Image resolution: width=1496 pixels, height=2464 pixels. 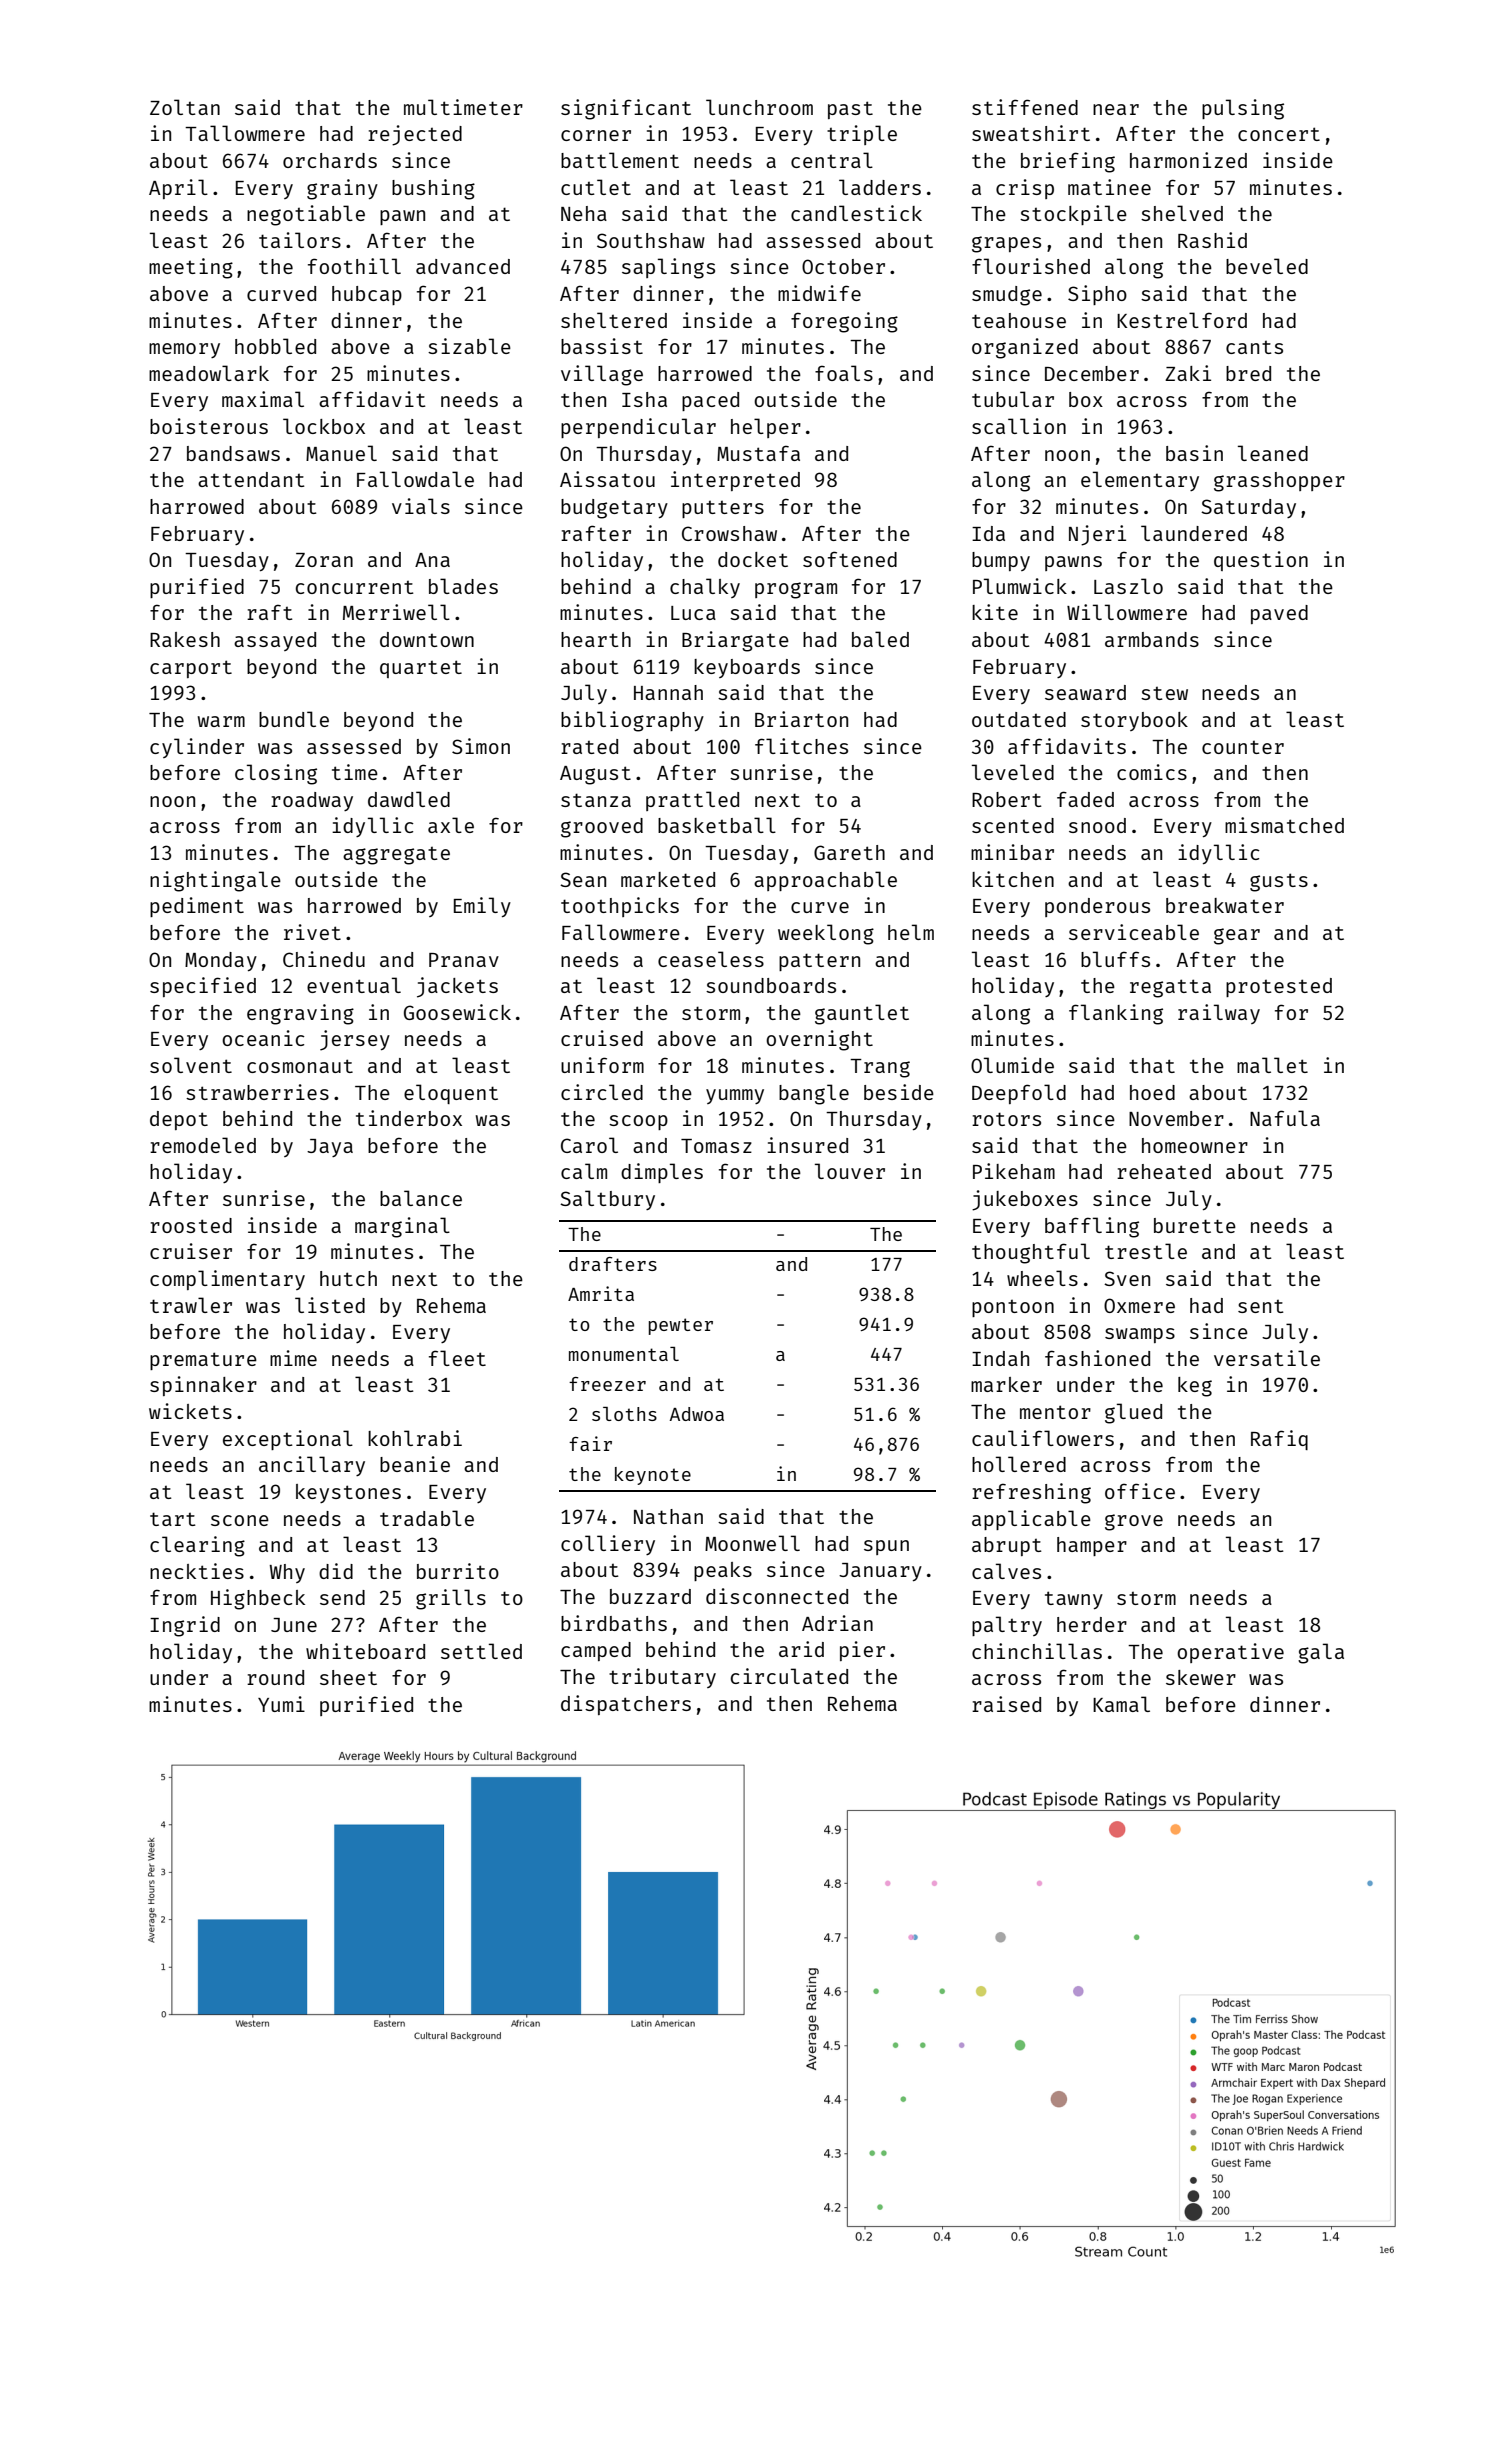 What do you see at coordinates (1248, 373) in the page?
I see `bred` at bounding box center [1248, 373].
